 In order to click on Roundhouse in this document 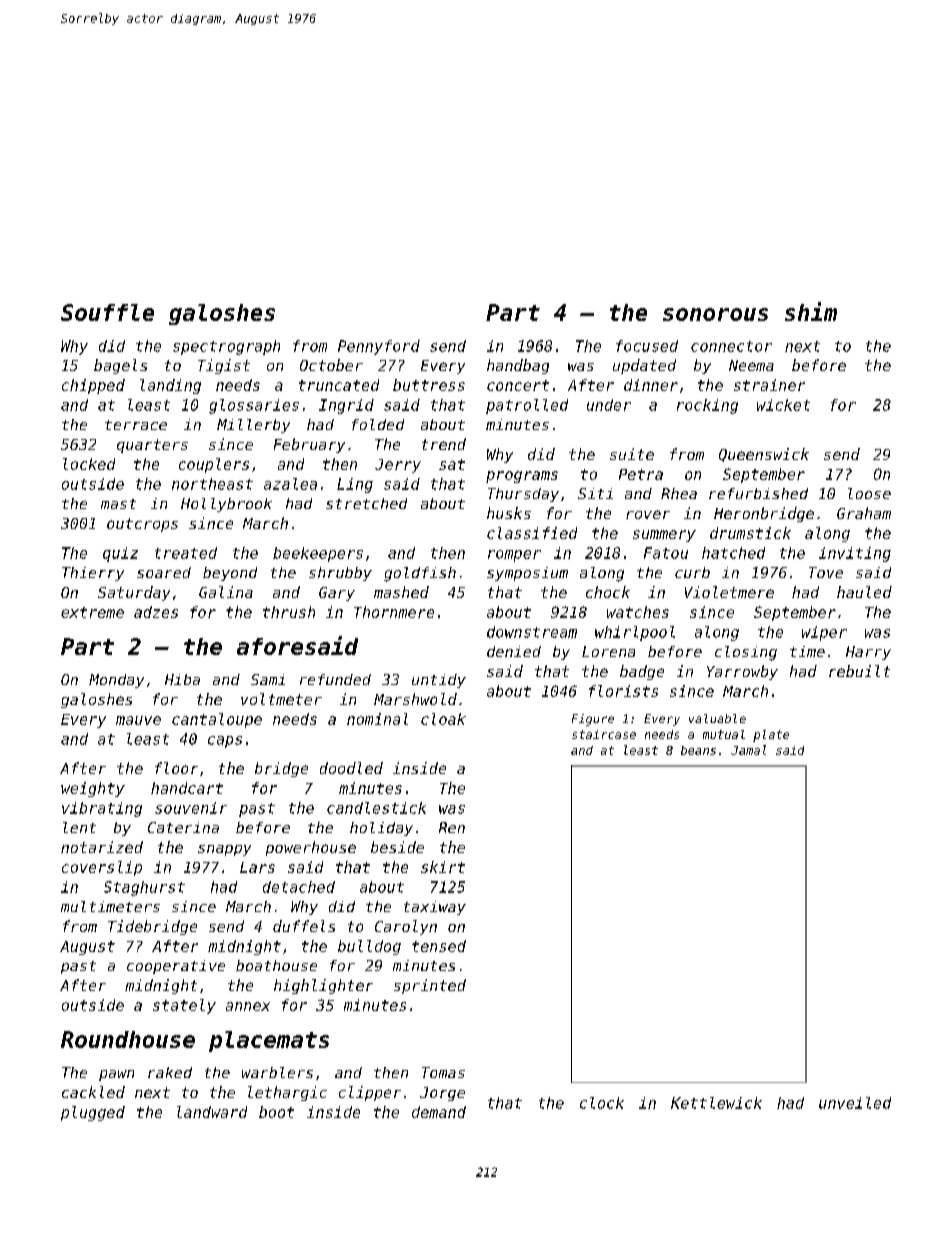, I will do `click(128, 1039)`.
